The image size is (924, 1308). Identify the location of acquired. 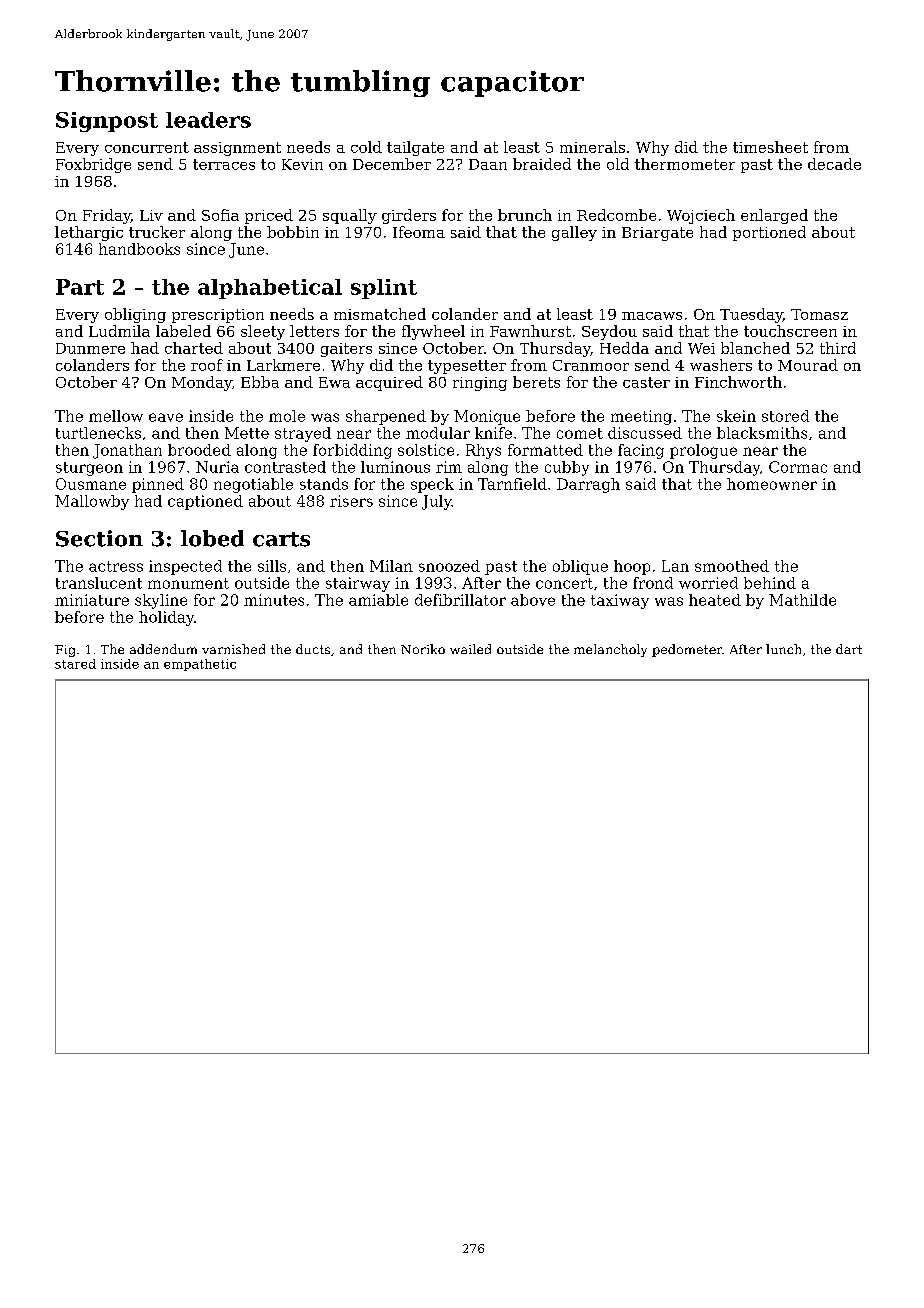
(389, 383).
